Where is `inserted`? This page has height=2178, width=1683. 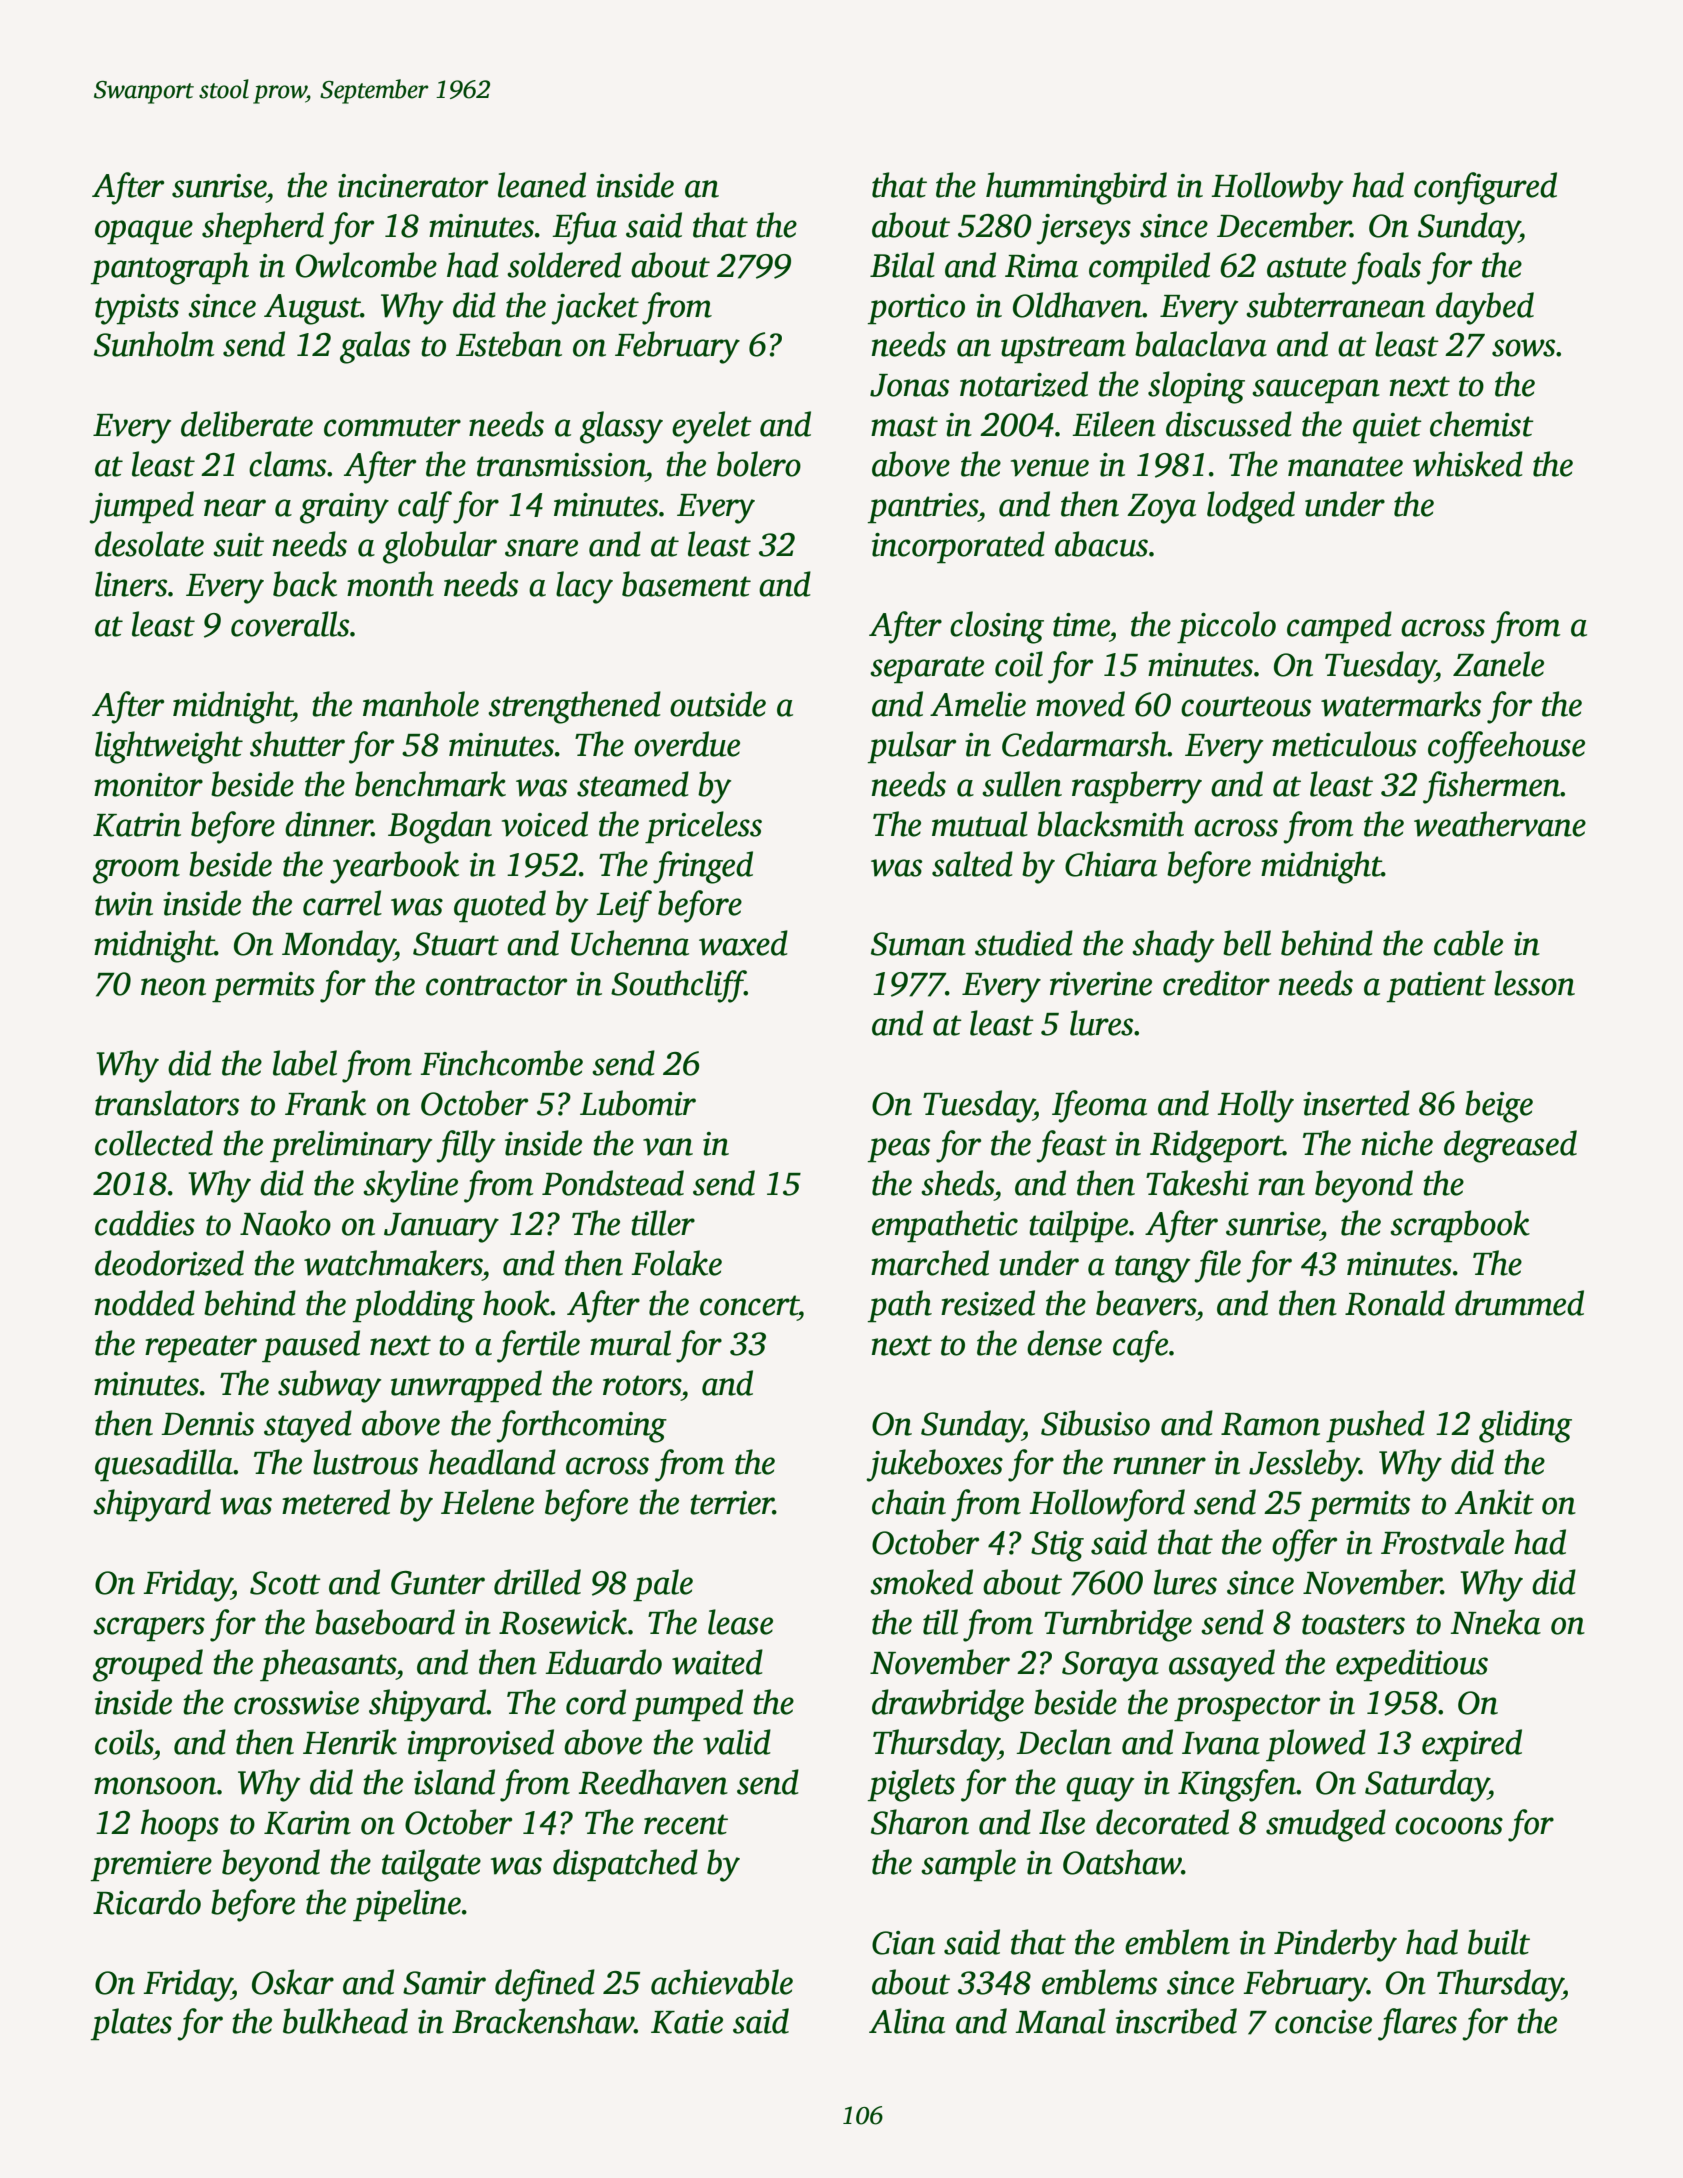
inserted is located at coordinates (1356, 1103).
